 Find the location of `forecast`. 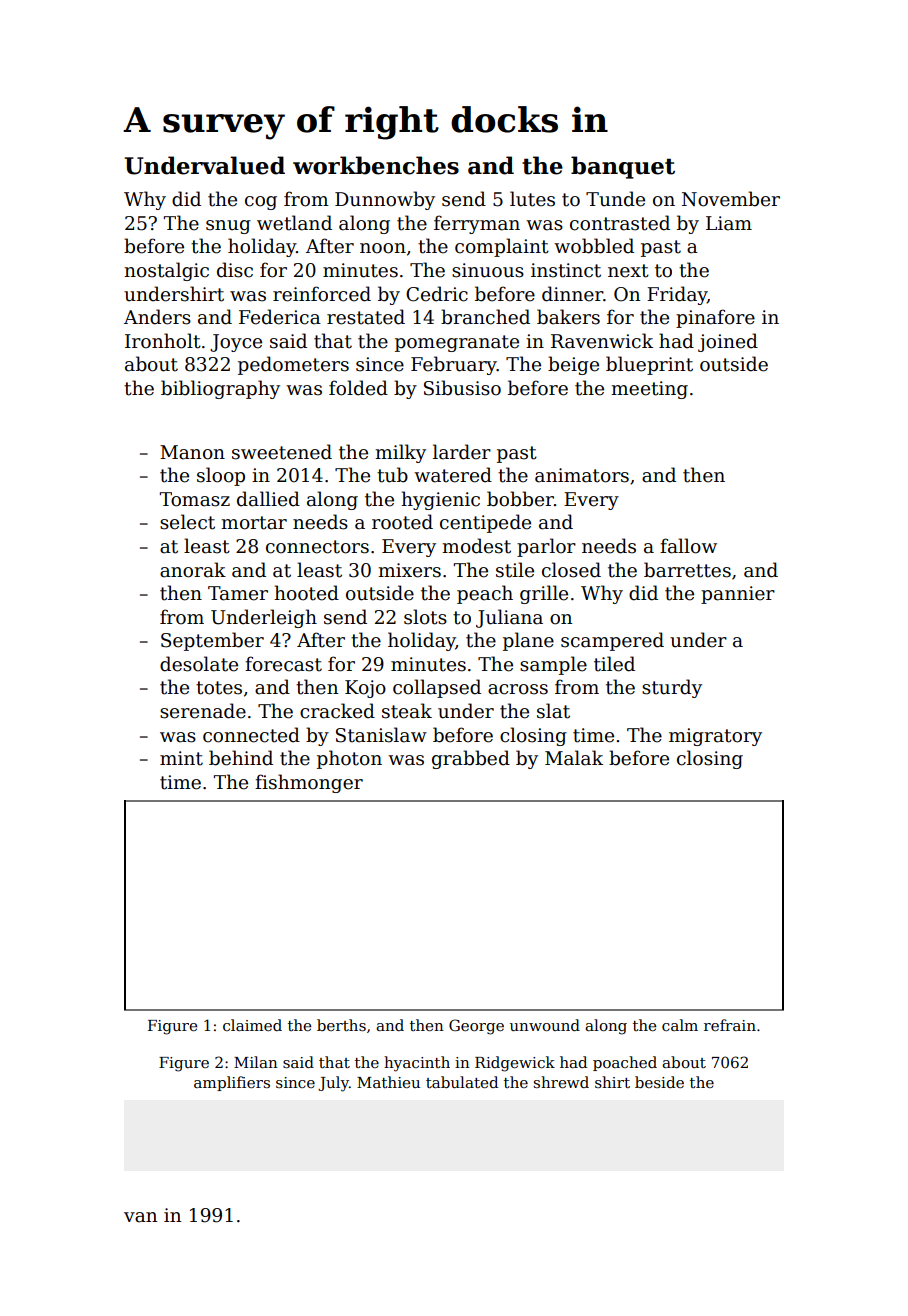

forecast is located at coordinates (283, 664).
